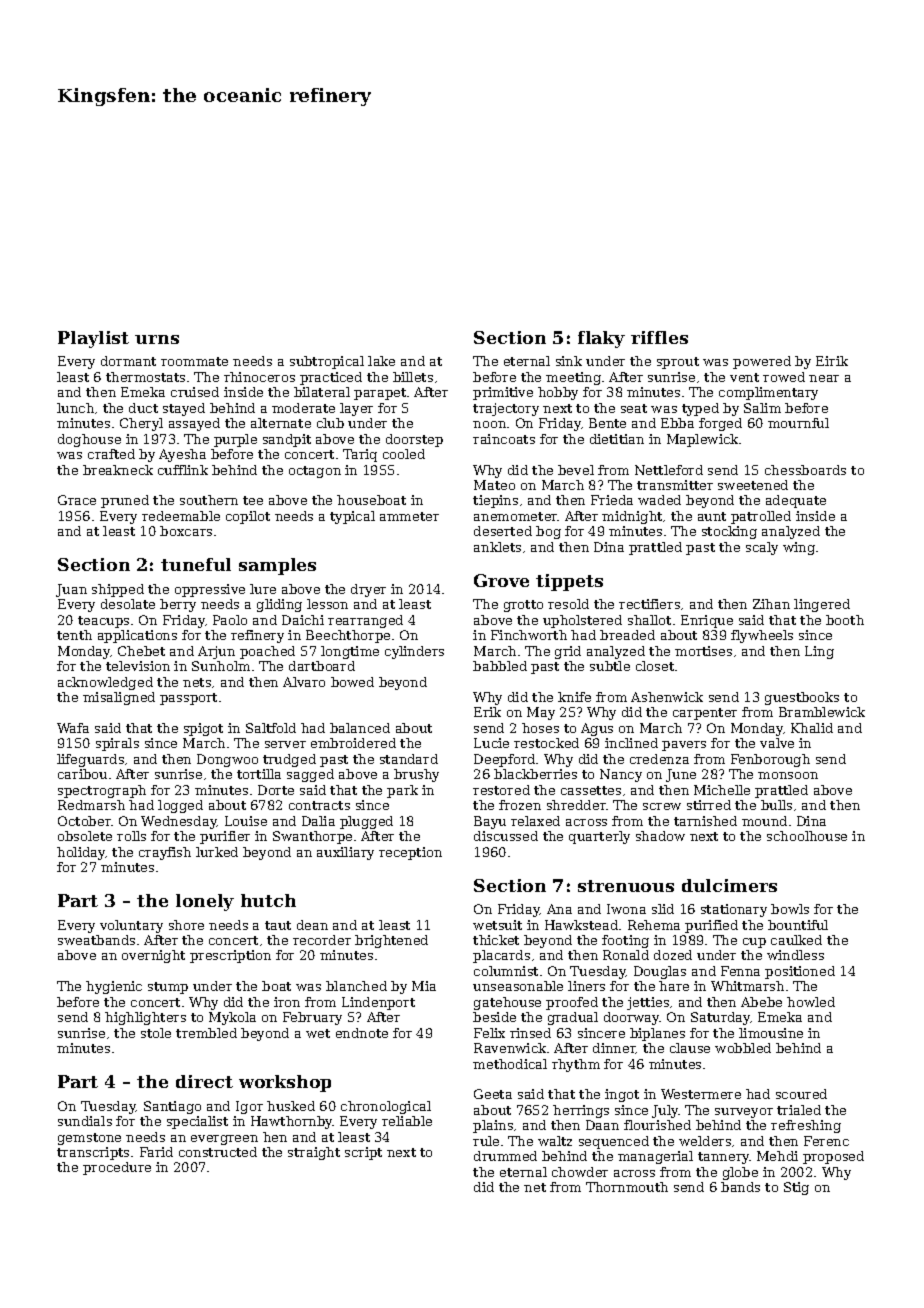  Describe the element at coordinates (117, 1168) in the screenshot. I see `procedure` at that location.
